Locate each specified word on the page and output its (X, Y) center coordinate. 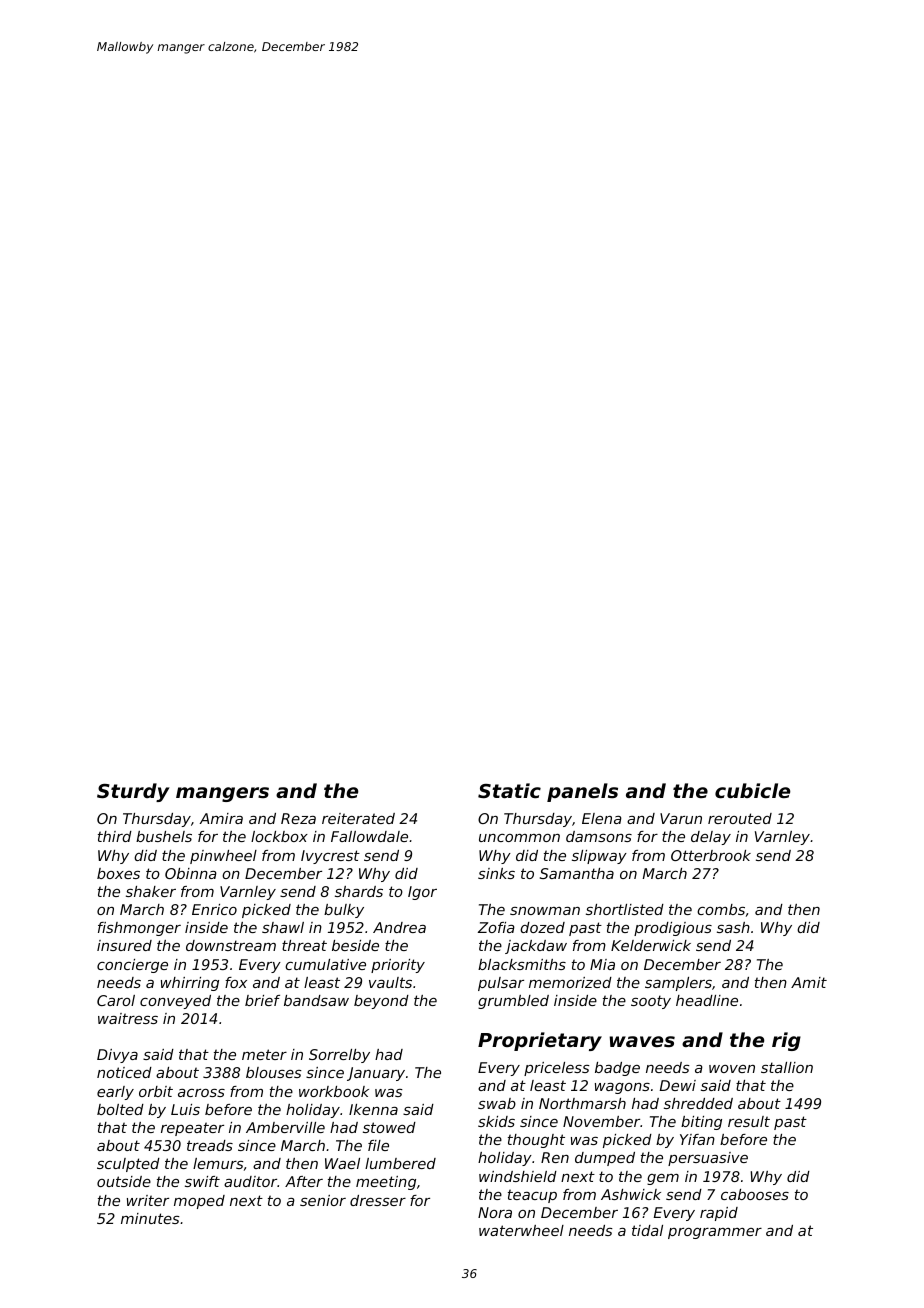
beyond (381, 1002)
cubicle (752, 791)
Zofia (496, 927)
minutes (150, 1218)
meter (264, 1054)
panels (582, 792)
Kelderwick (651, 945)
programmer (715, 1233)
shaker (151, 891)
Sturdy (133, 792)
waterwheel (521, 1230)
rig (786, 1041)
